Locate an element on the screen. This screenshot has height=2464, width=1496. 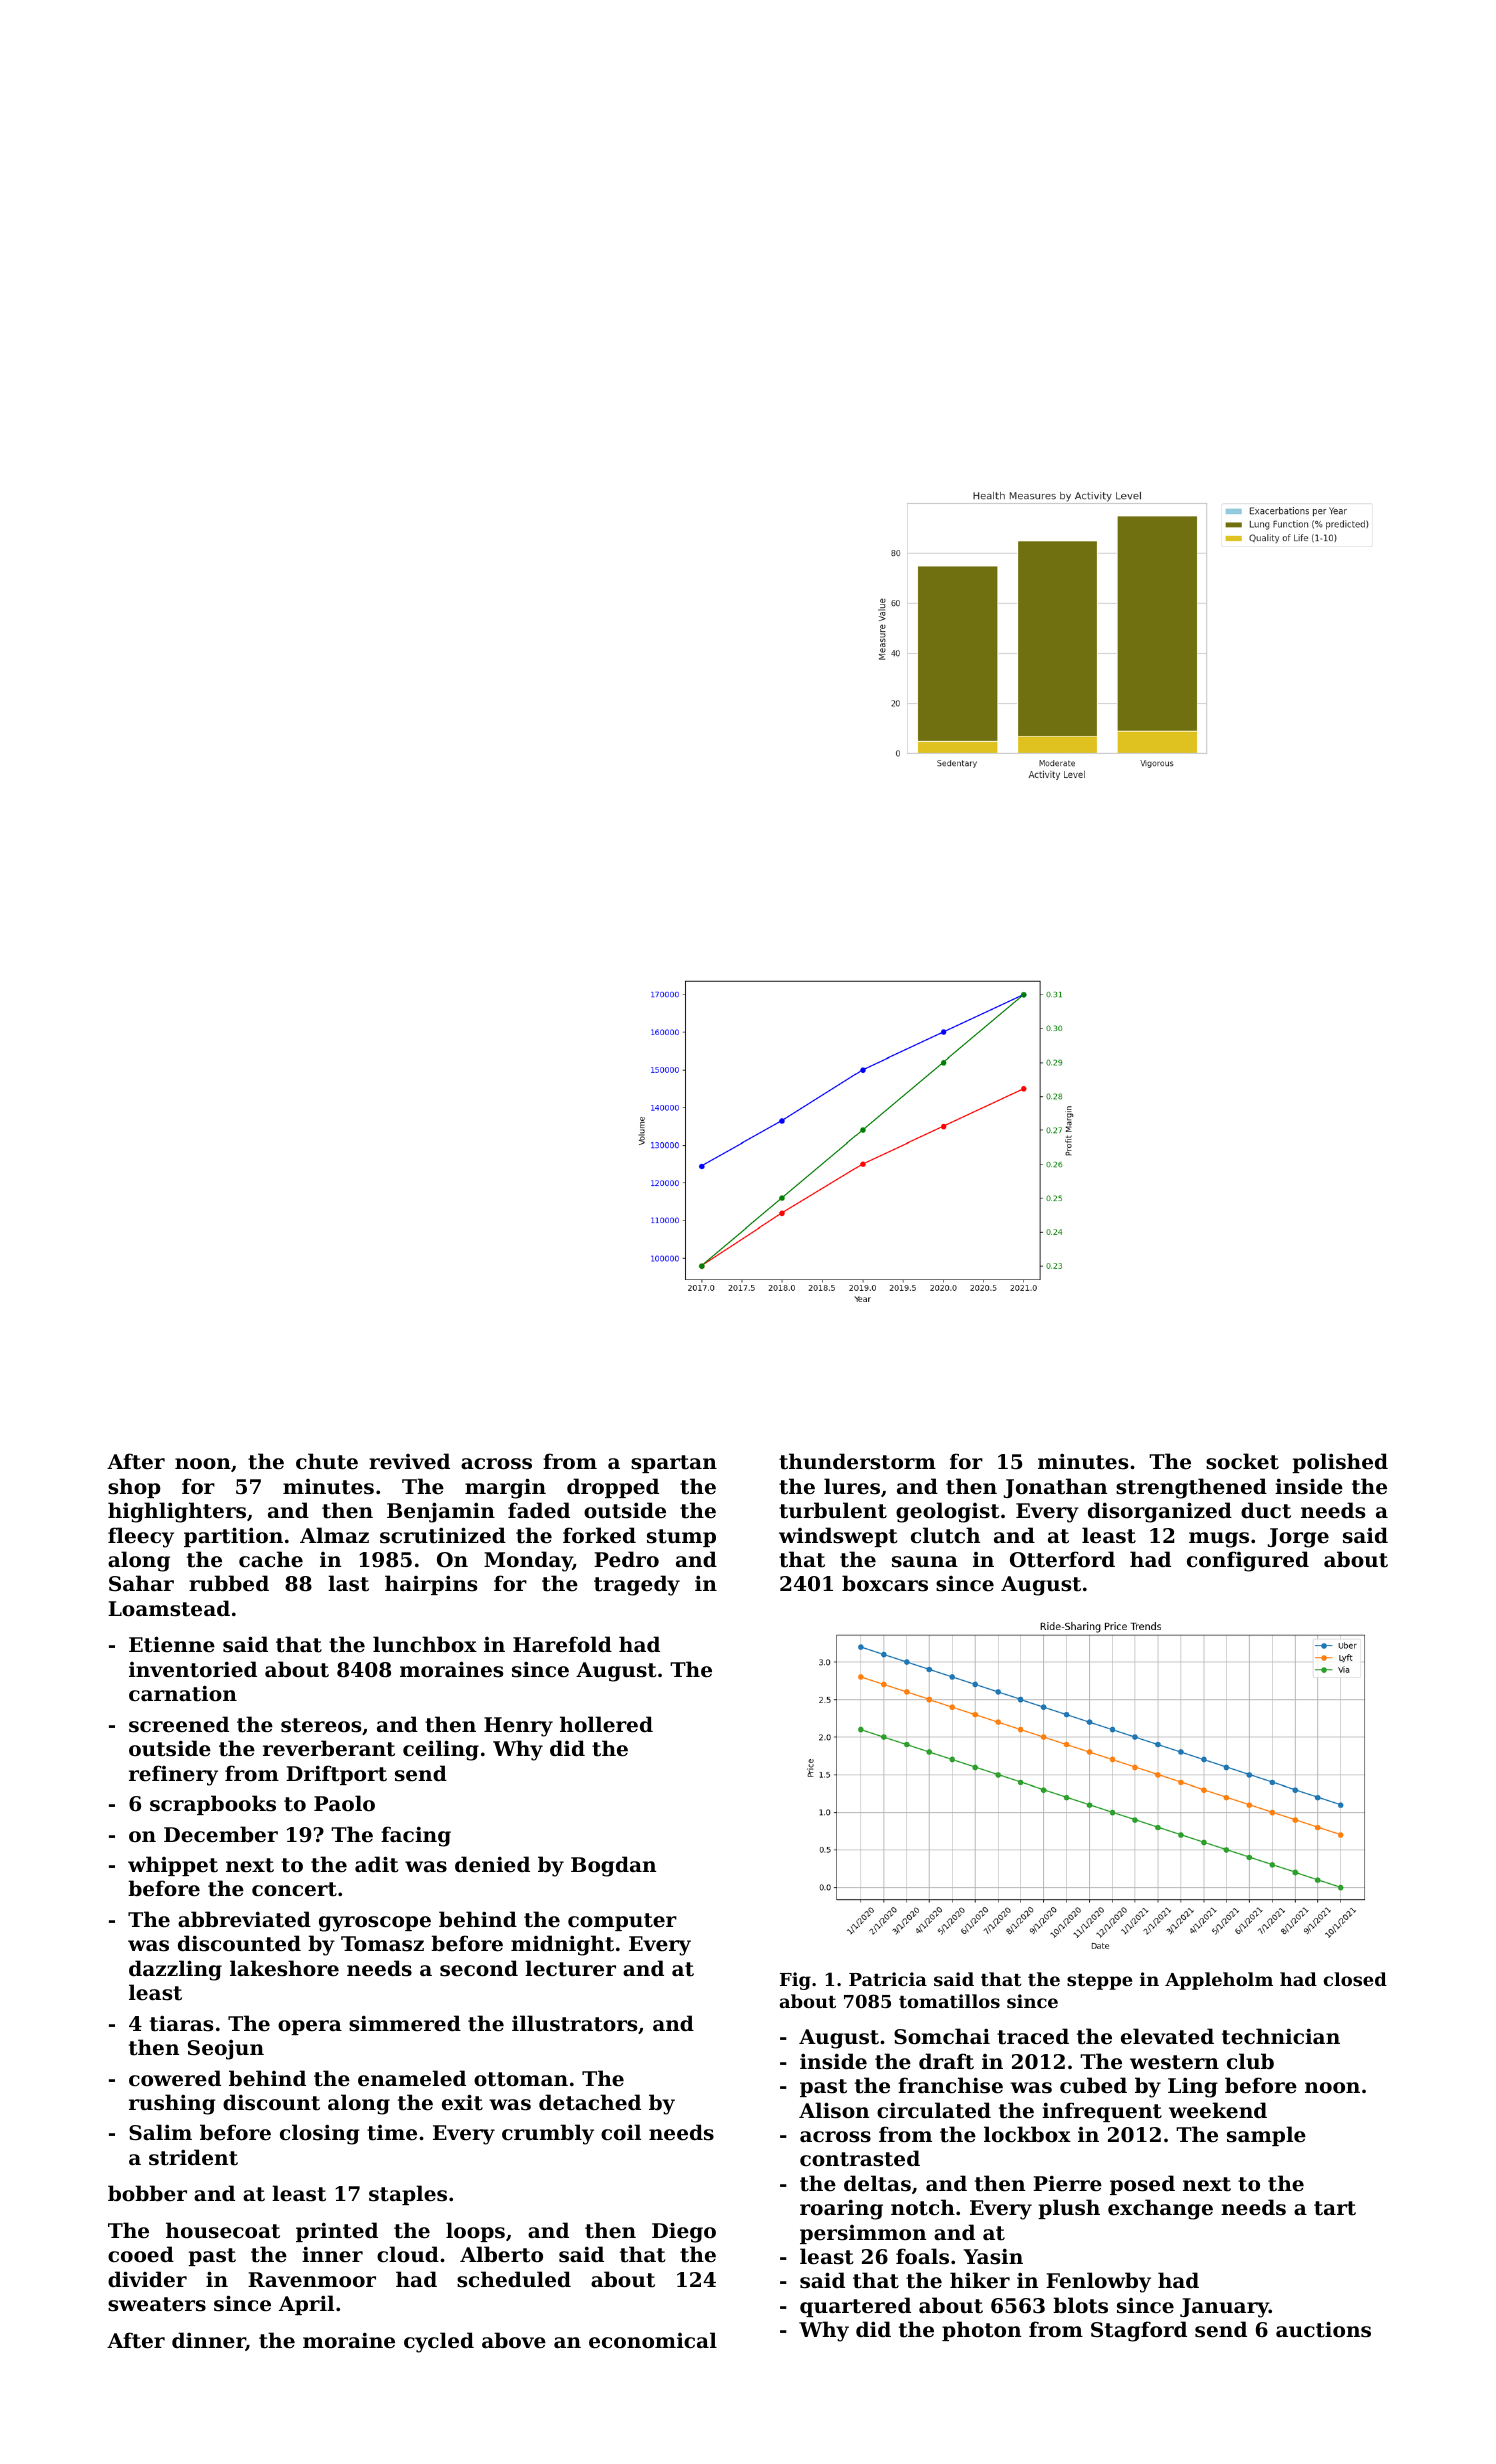
polished is located at coordinates (1340, 1463).
